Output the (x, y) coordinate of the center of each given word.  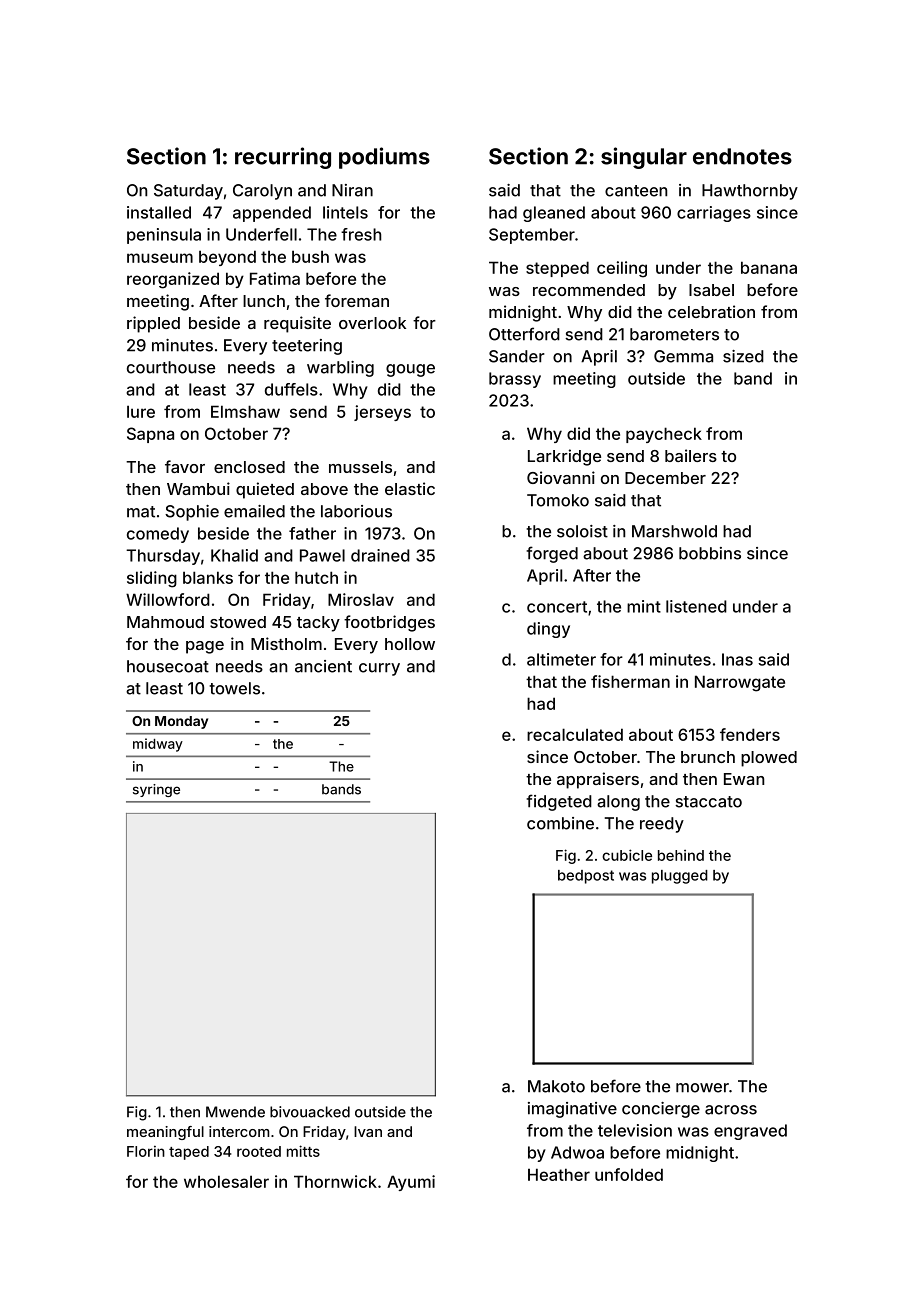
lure (141, 411)
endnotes (742, 156)
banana (769, 267)
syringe (156, 790)
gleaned (554, 214)
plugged (680, 877)
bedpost (586, 877)
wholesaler (226, 1181)
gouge (410, 370)
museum (160, 258)
